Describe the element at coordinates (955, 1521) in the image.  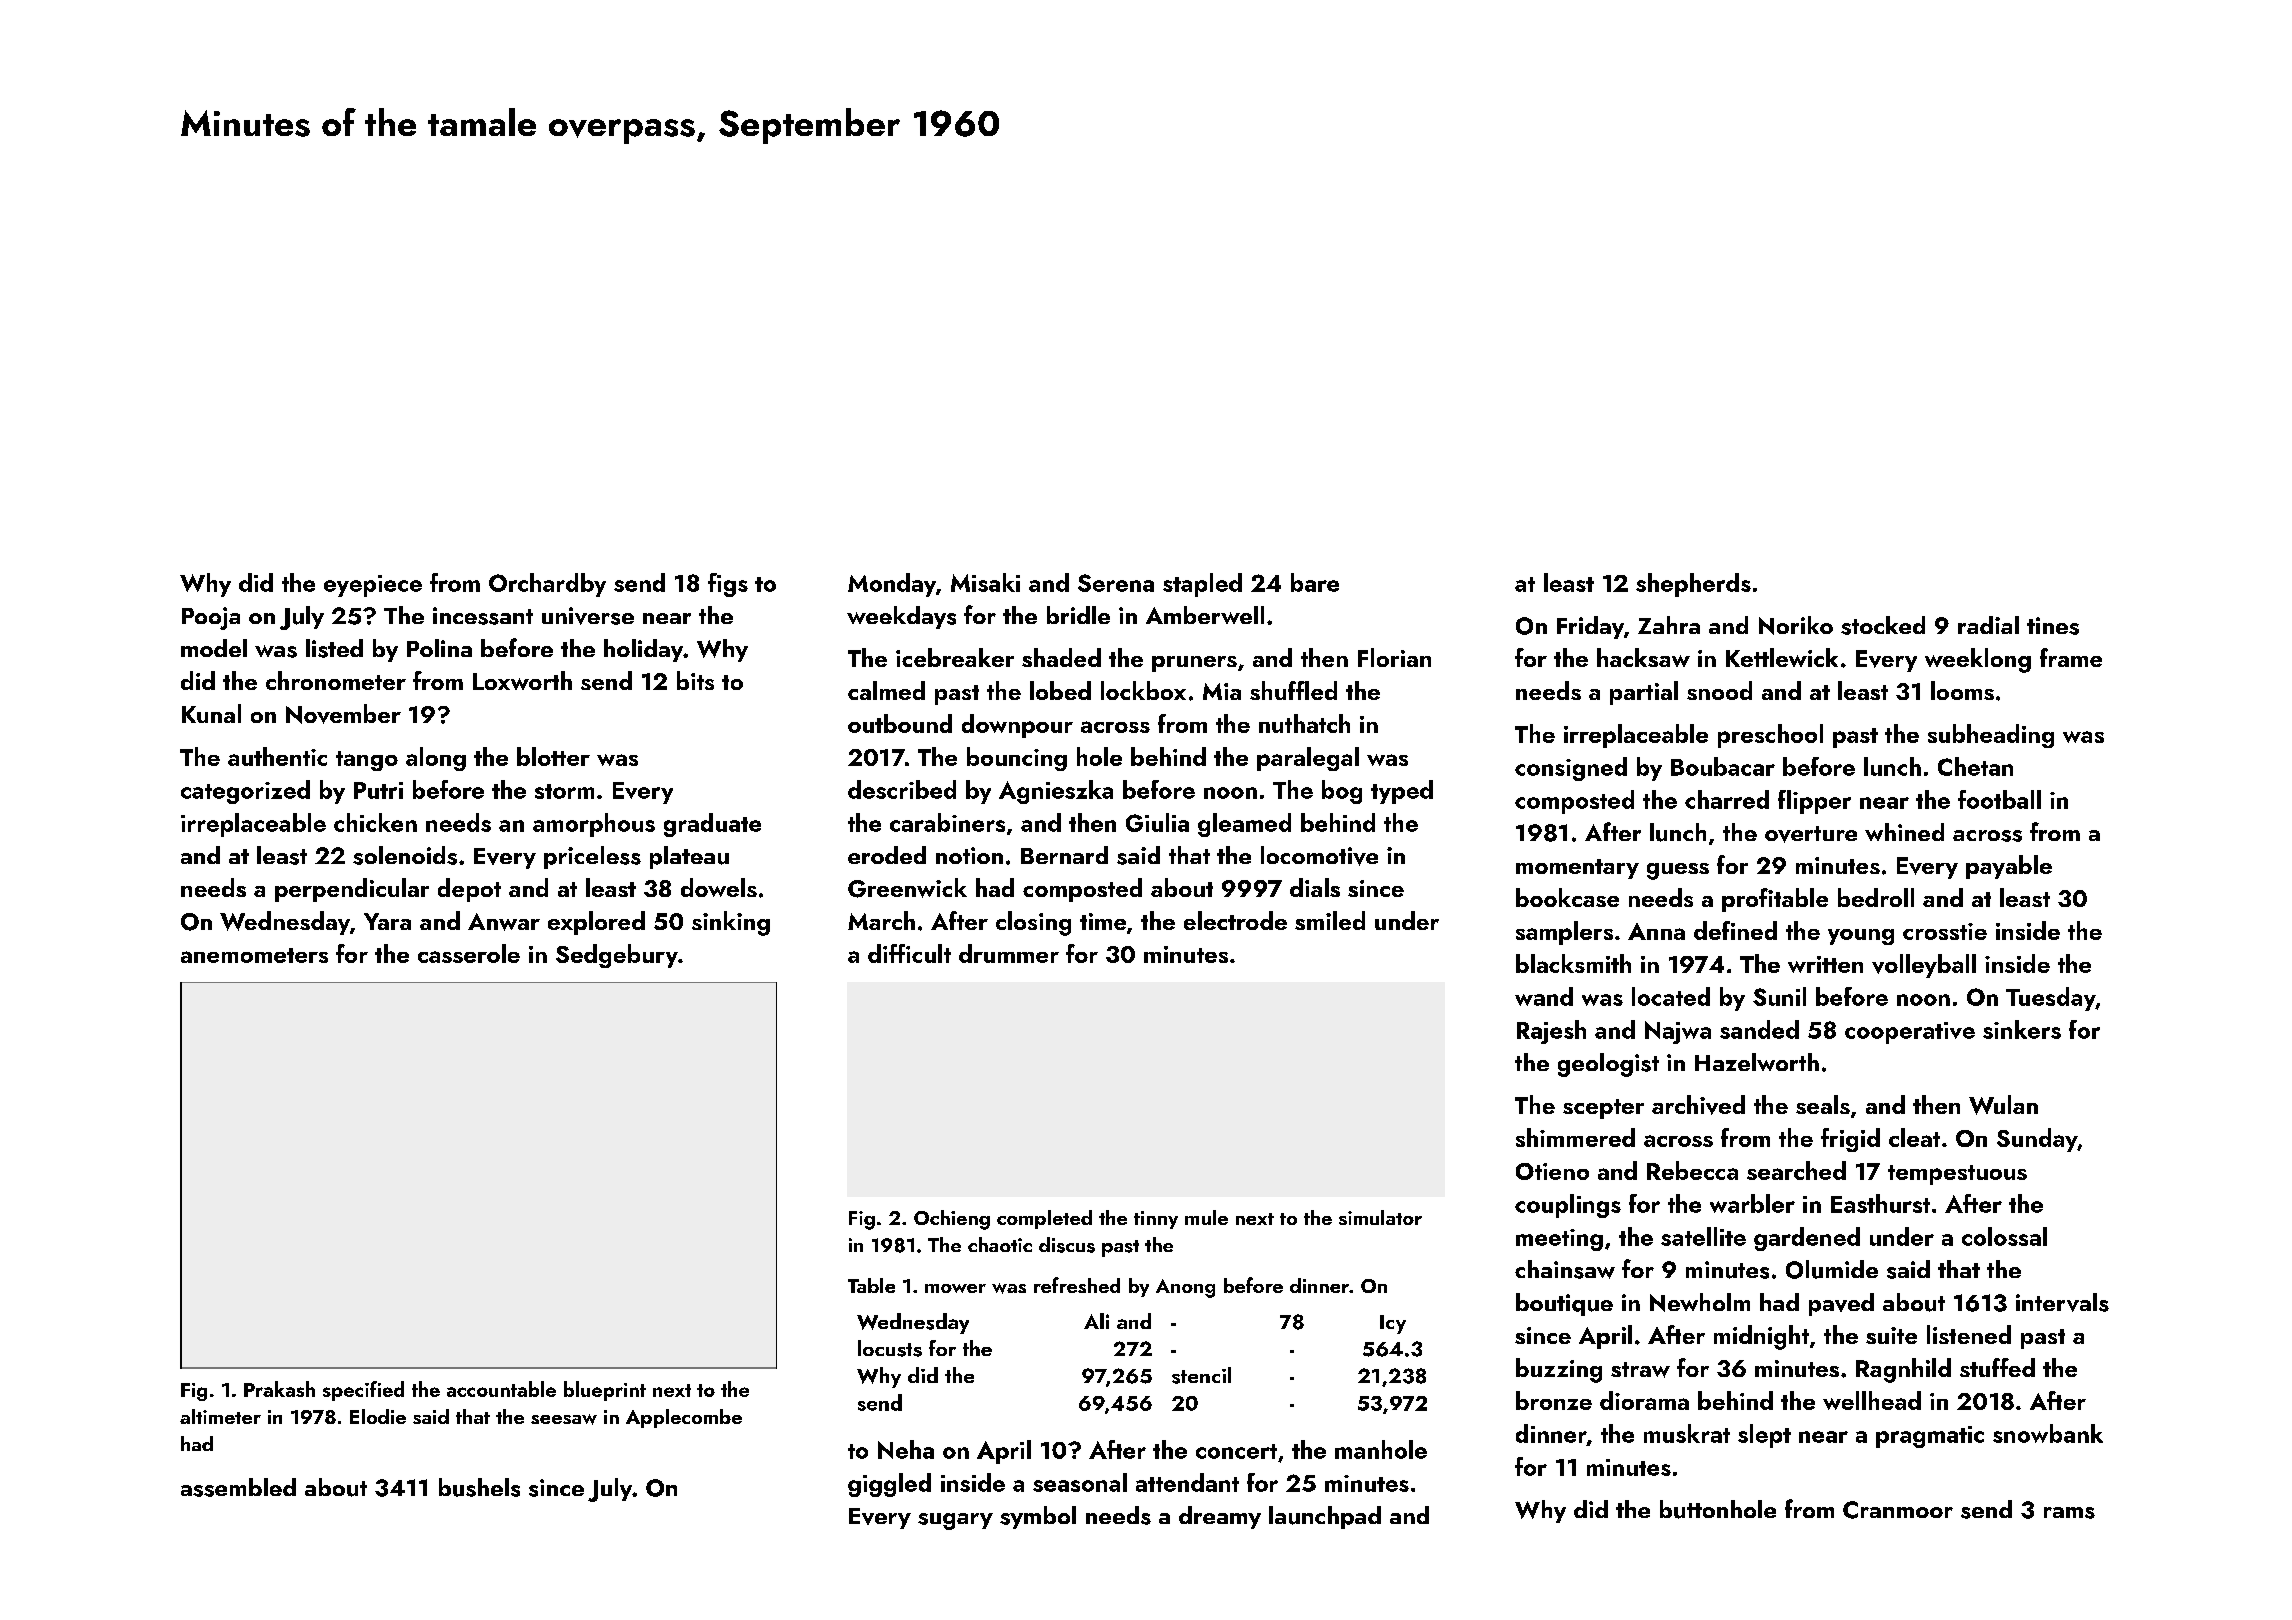
I see `sugary` at that location.
